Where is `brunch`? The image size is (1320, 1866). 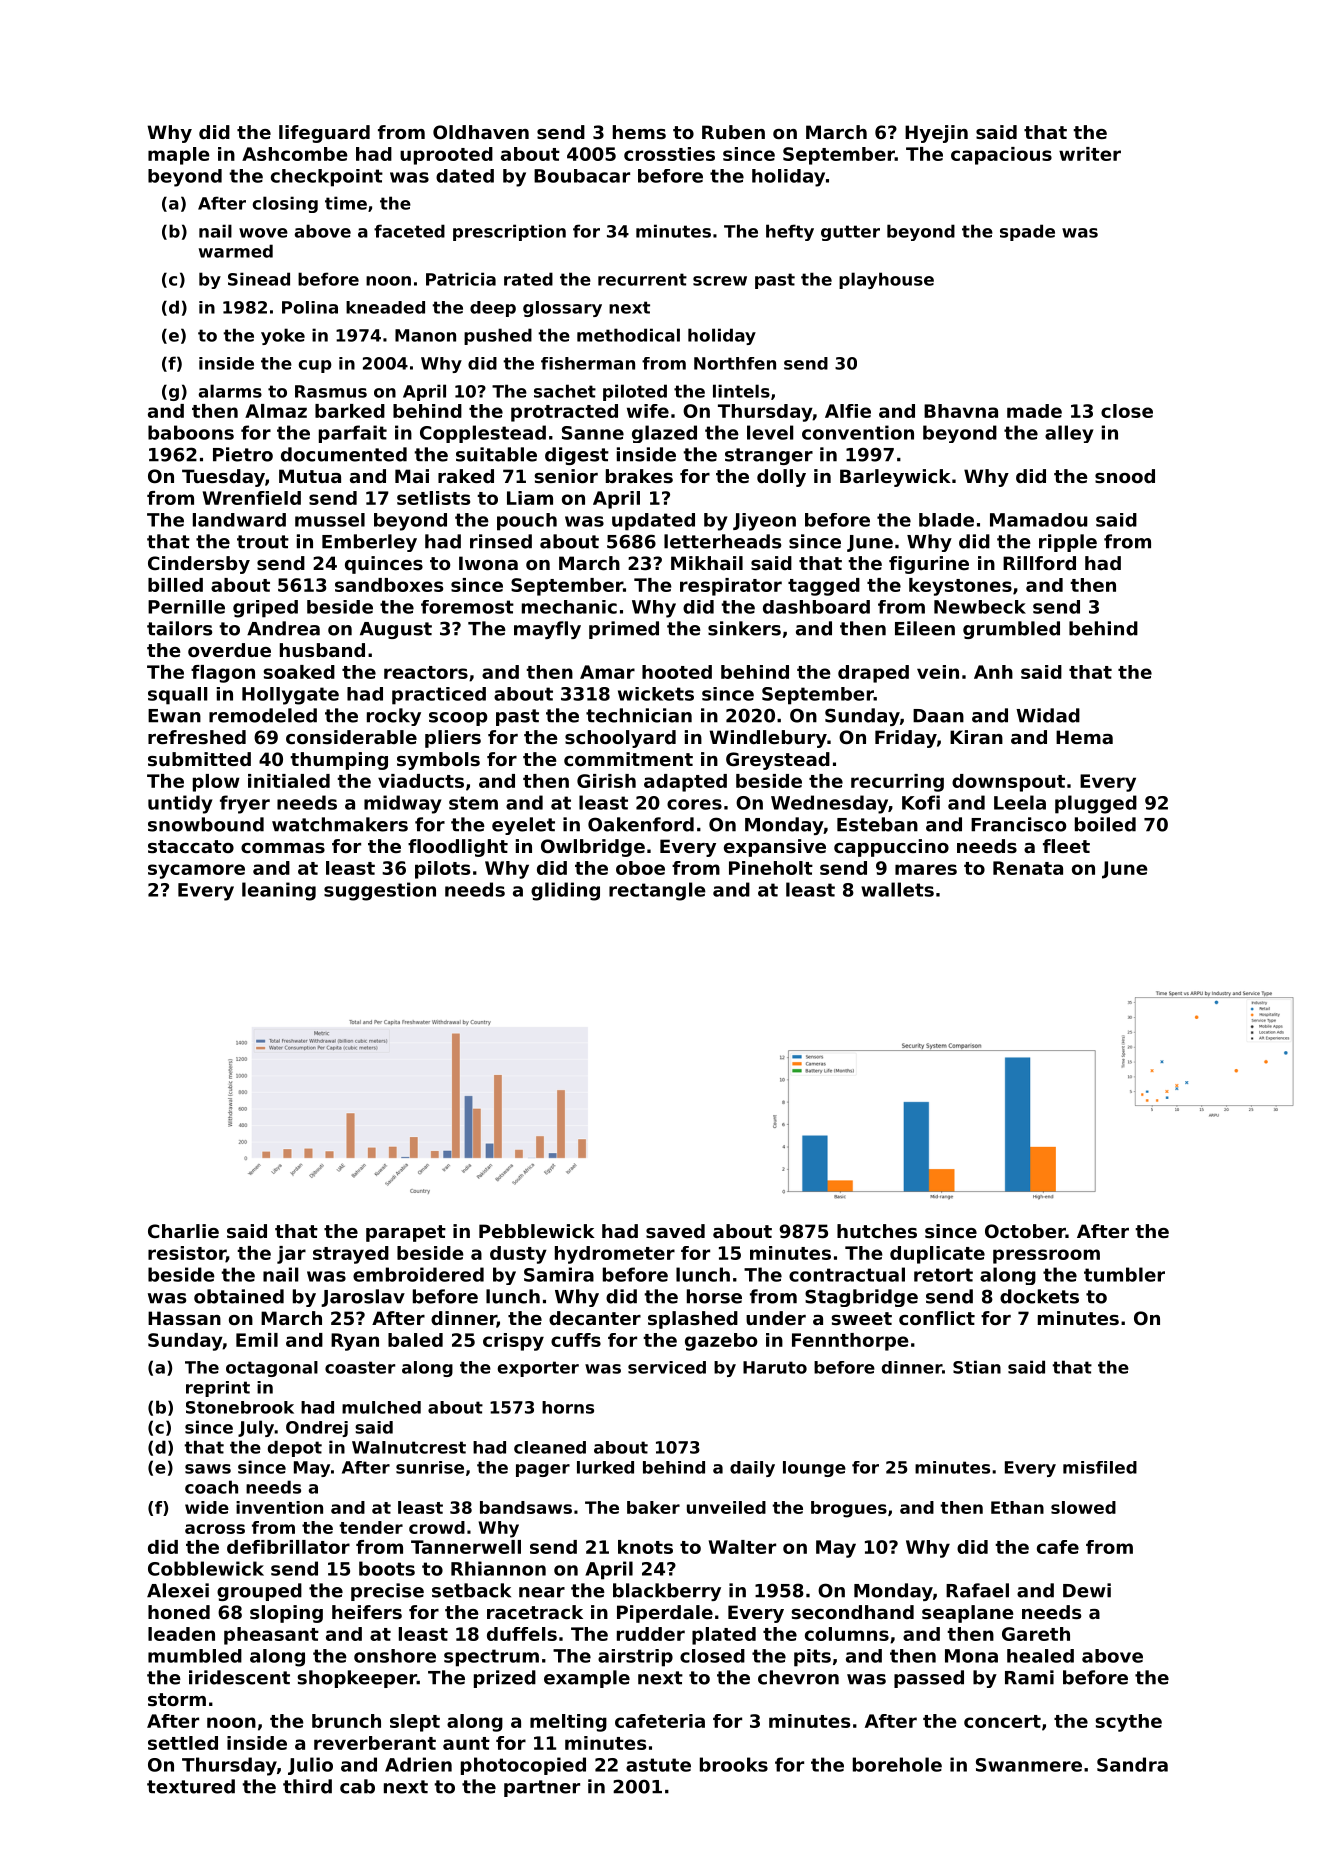
brunch is located at coordinates (346, 1721).
